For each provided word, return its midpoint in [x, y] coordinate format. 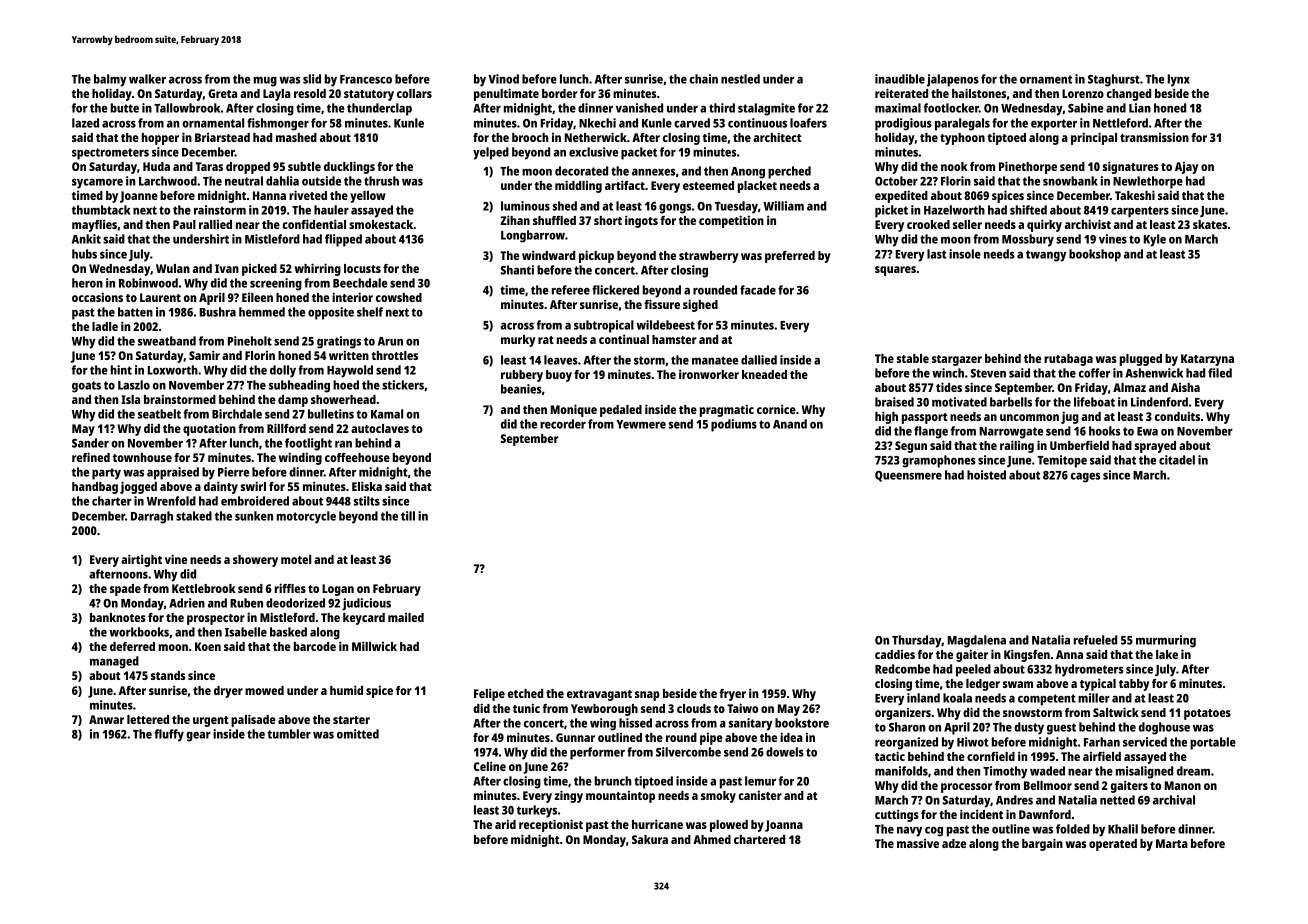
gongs [675, 209]
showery [255, 561]
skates [1210, 224]
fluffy [169, 735]
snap [647, 696]
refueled [1095, 640]
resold [310, 93]
